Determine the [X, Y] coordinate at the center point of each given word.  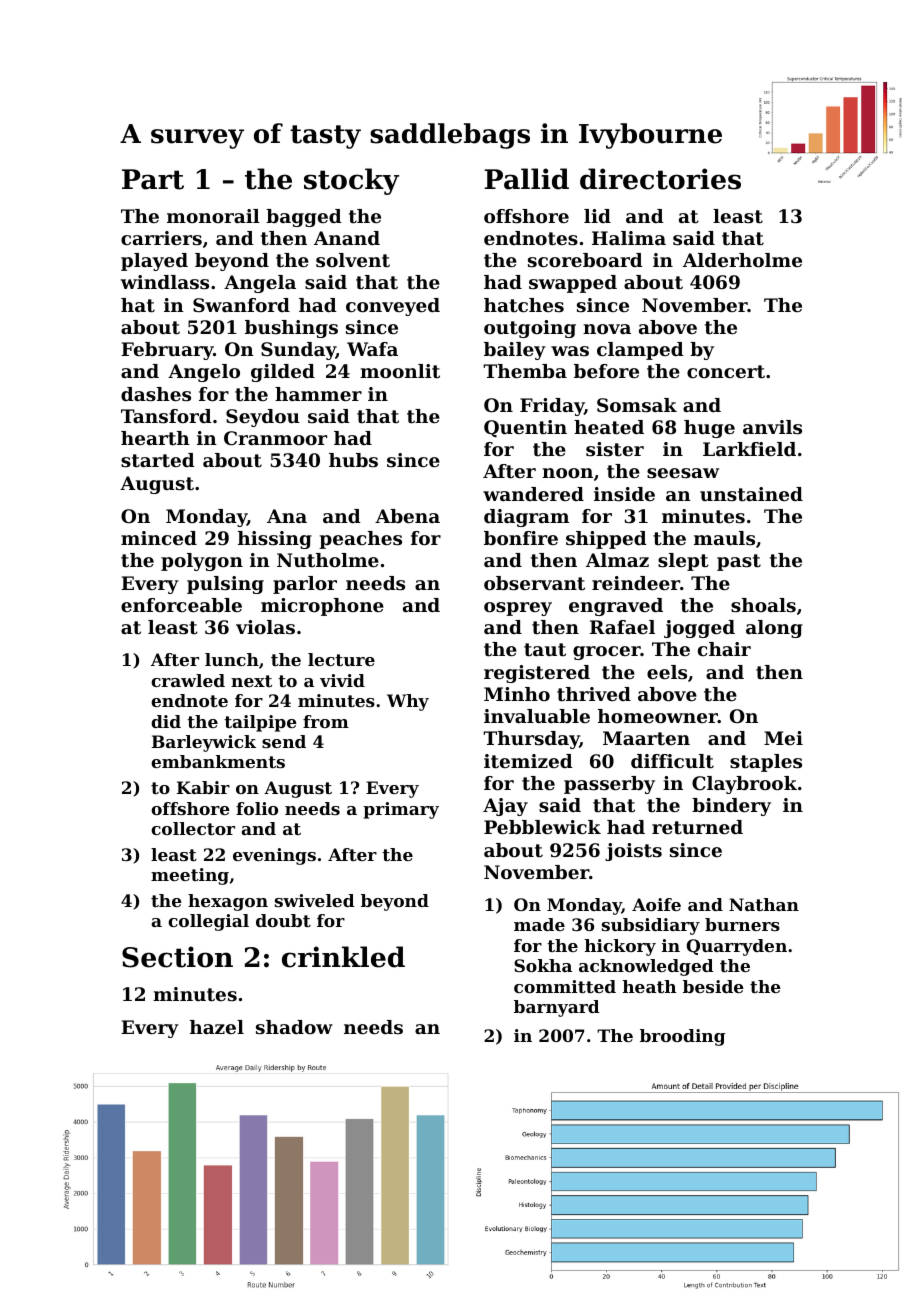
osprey [518, 609]
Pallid [527, 179]
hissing [275, 540]
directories [660, 179]
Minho [517, 694]
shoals [763, 605]
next [251, 681]
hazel [217, 1027]
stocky [351, 181]
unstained [751, 494]
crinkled [343, 957]
